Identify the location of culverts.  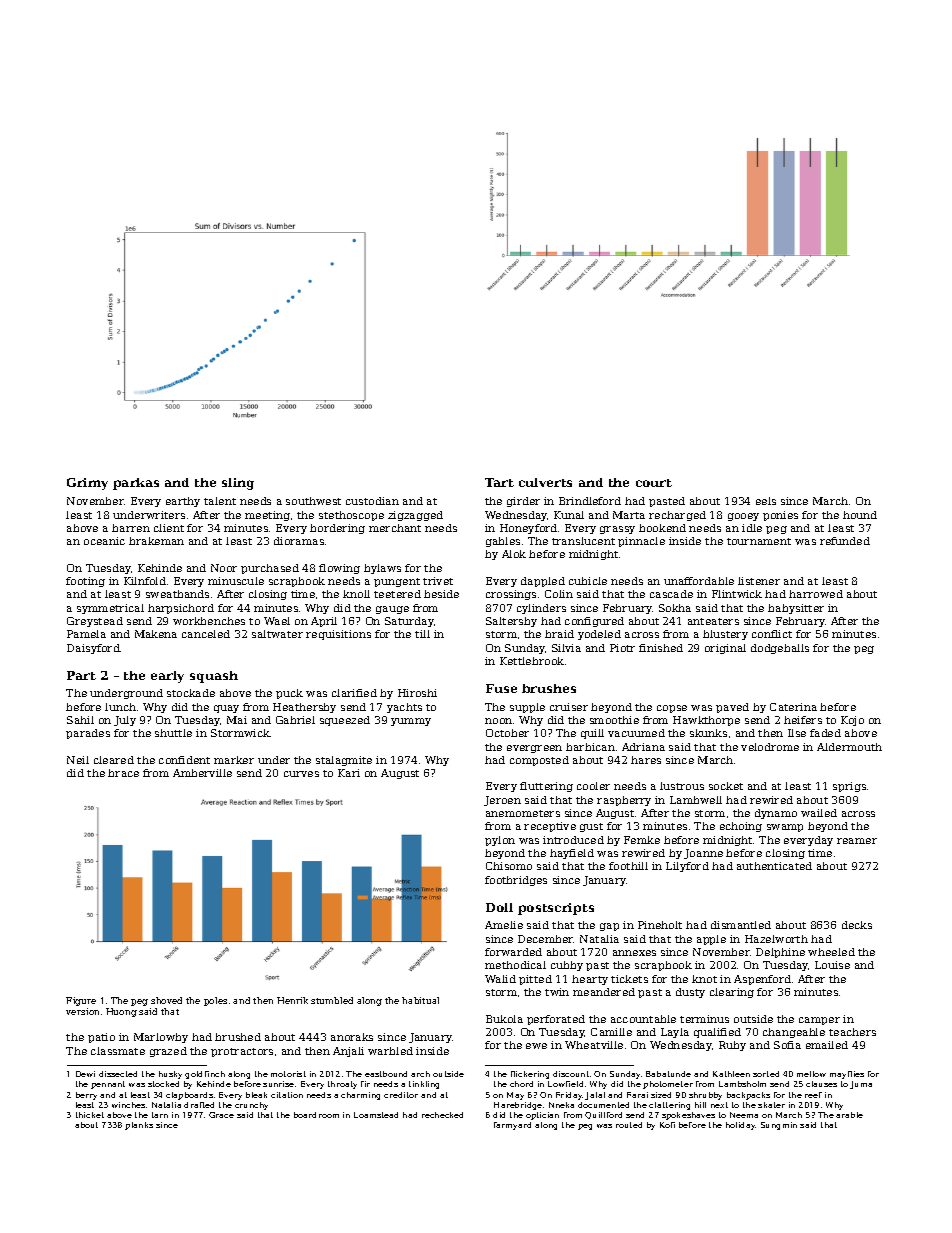
(545, 482).
